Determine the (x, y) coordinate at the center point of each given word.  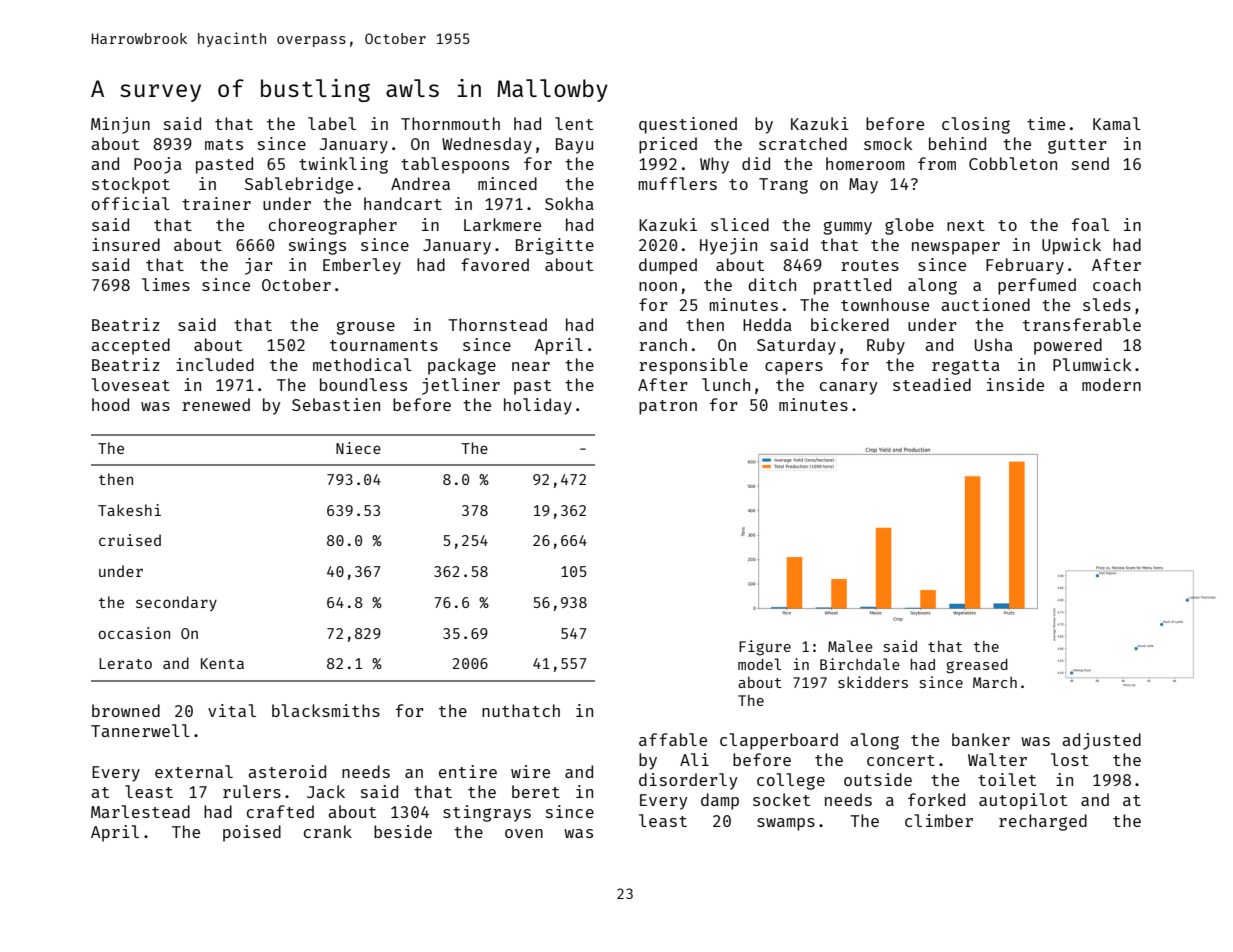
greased (977, 666)
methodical (362, 364)
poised (252, 833)
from (937, 163)
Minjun (120, 125)
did (756, 163)
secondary (176, 603)
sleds (1107, 304)
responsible (693, 366)
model (759, 664)
